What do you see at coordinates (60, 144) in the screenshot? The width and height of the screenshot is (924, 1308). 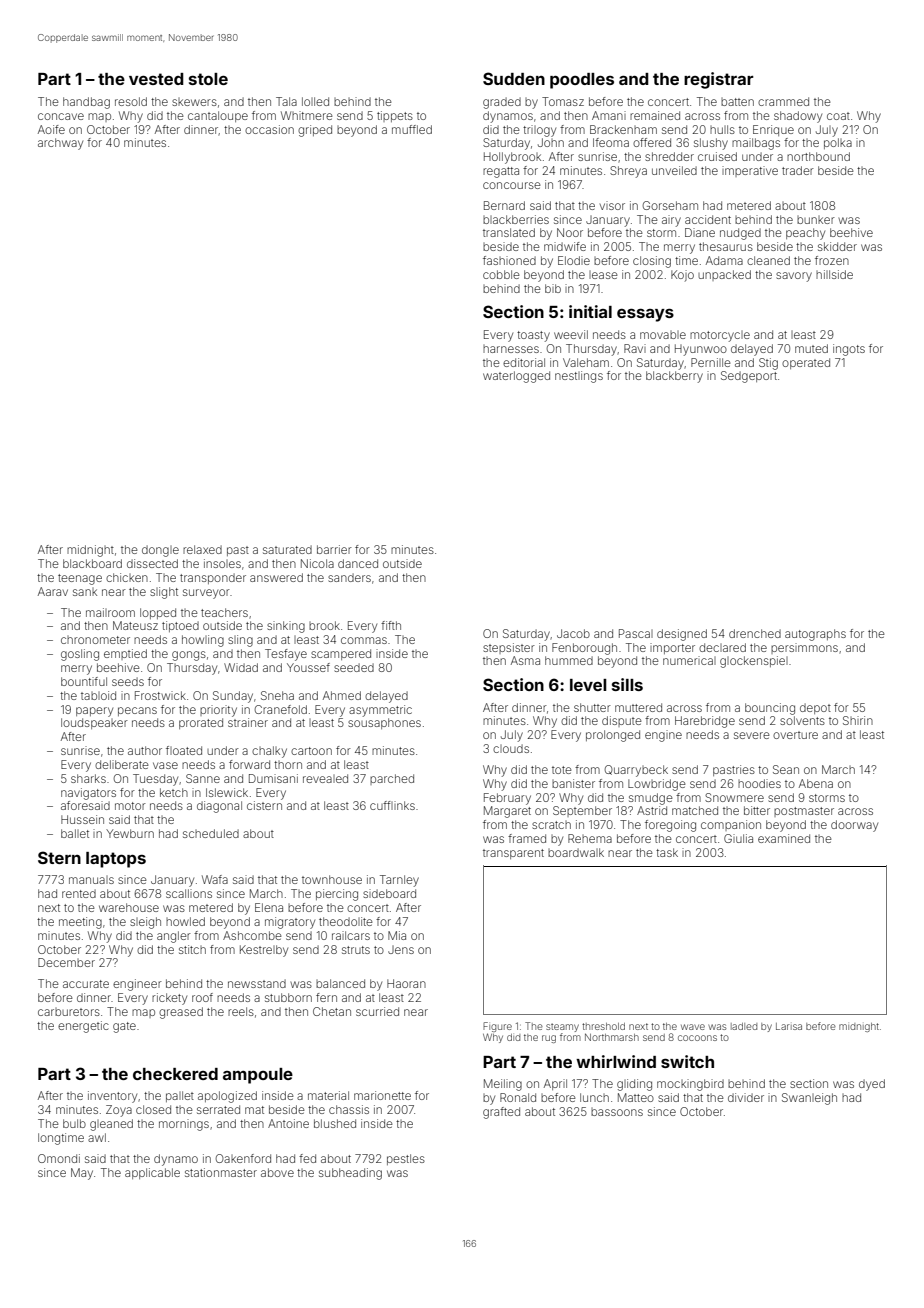 I see `archway` at bounding box center [60, 144].
